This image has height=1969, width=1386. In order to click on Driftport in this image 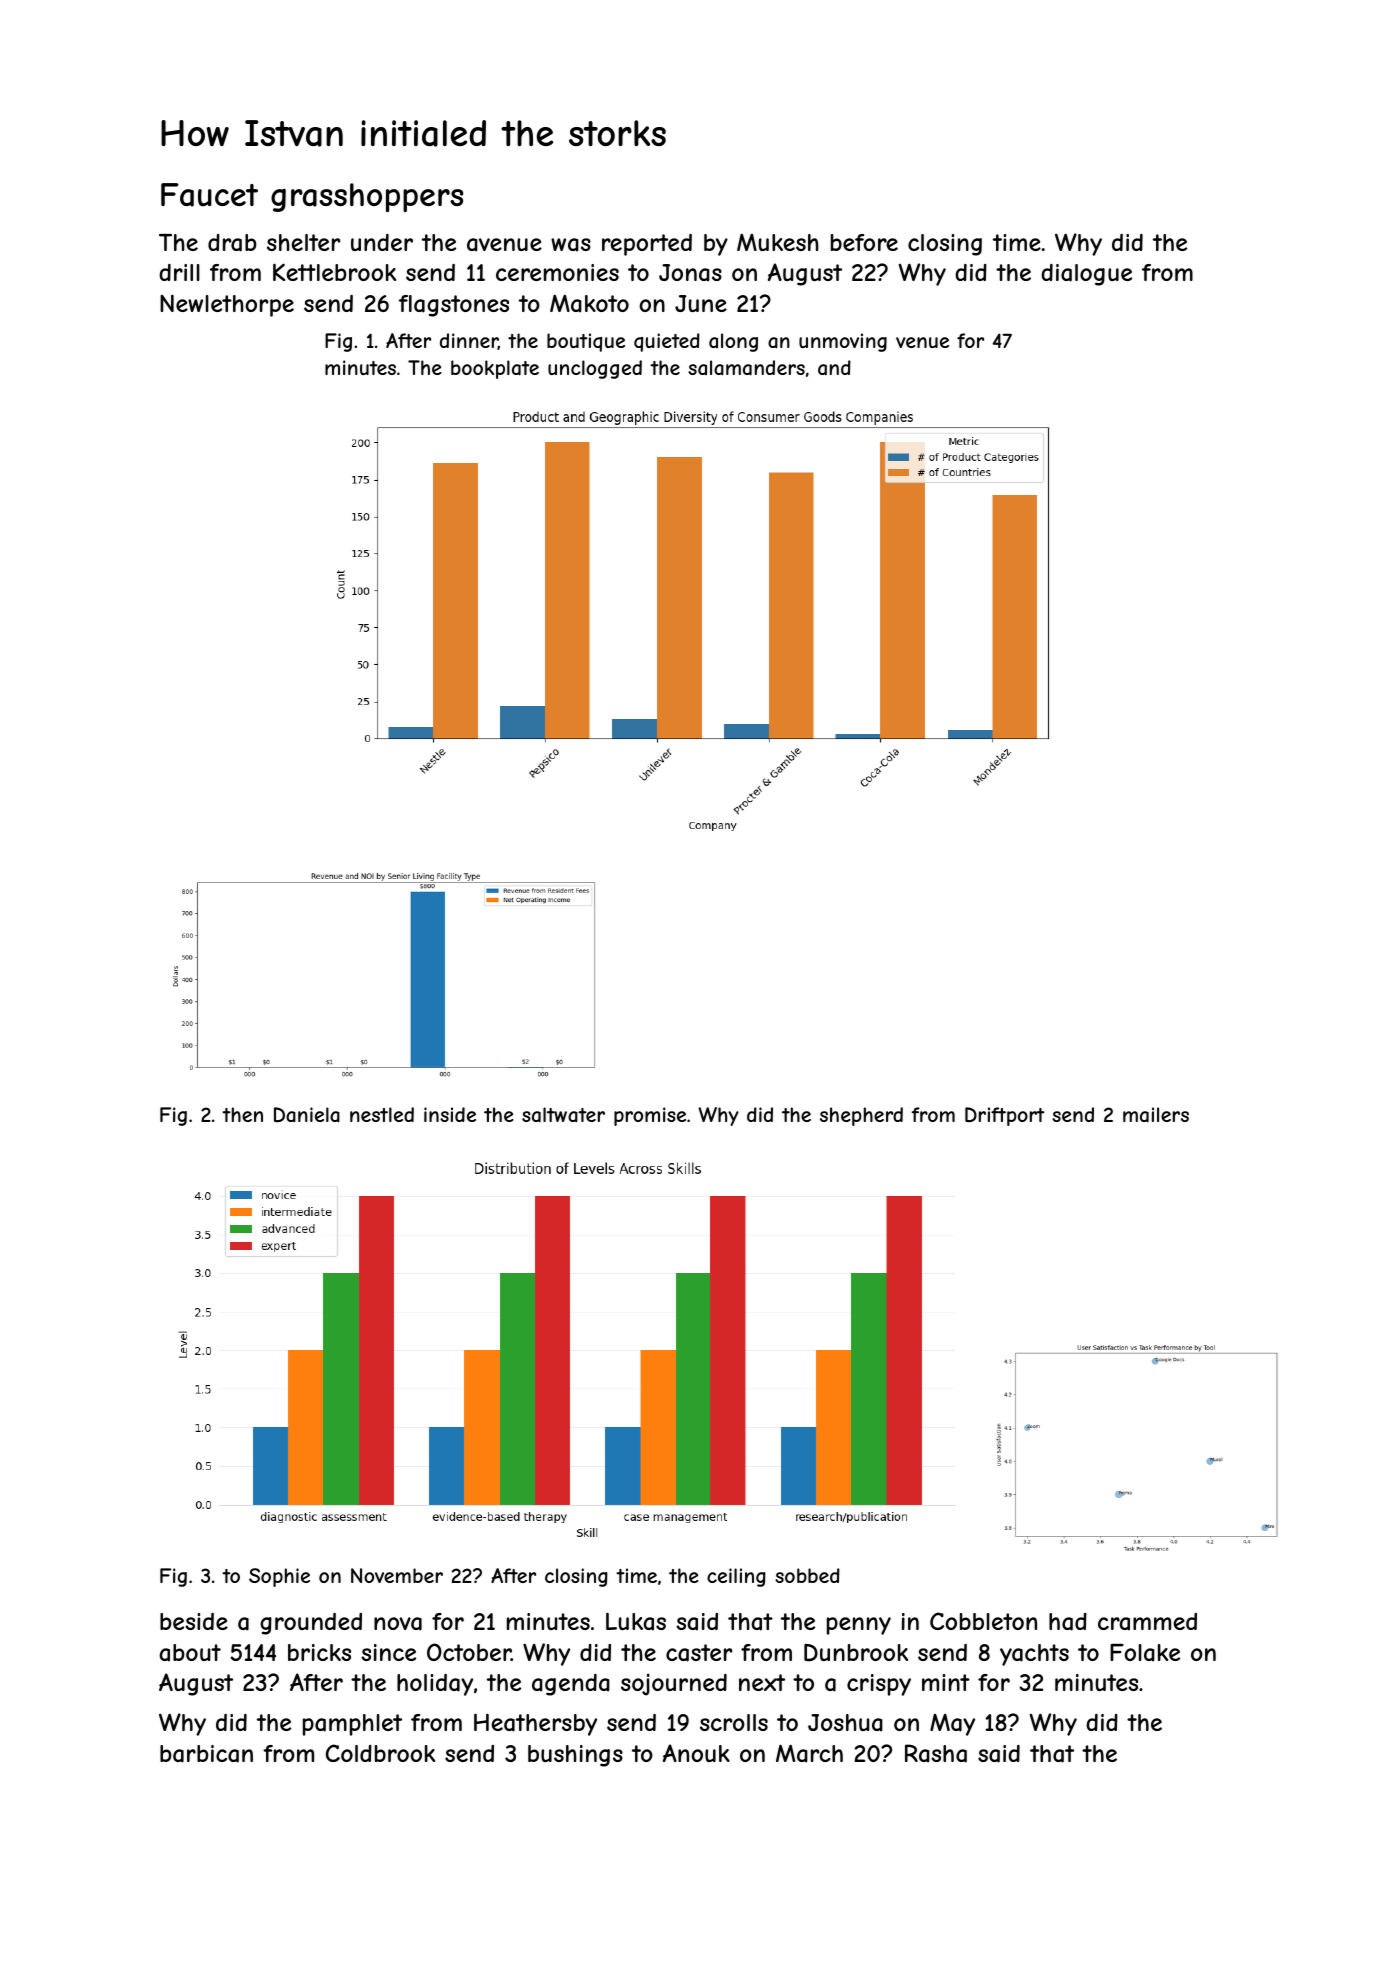, I will do `click(1005, 1116)`.
